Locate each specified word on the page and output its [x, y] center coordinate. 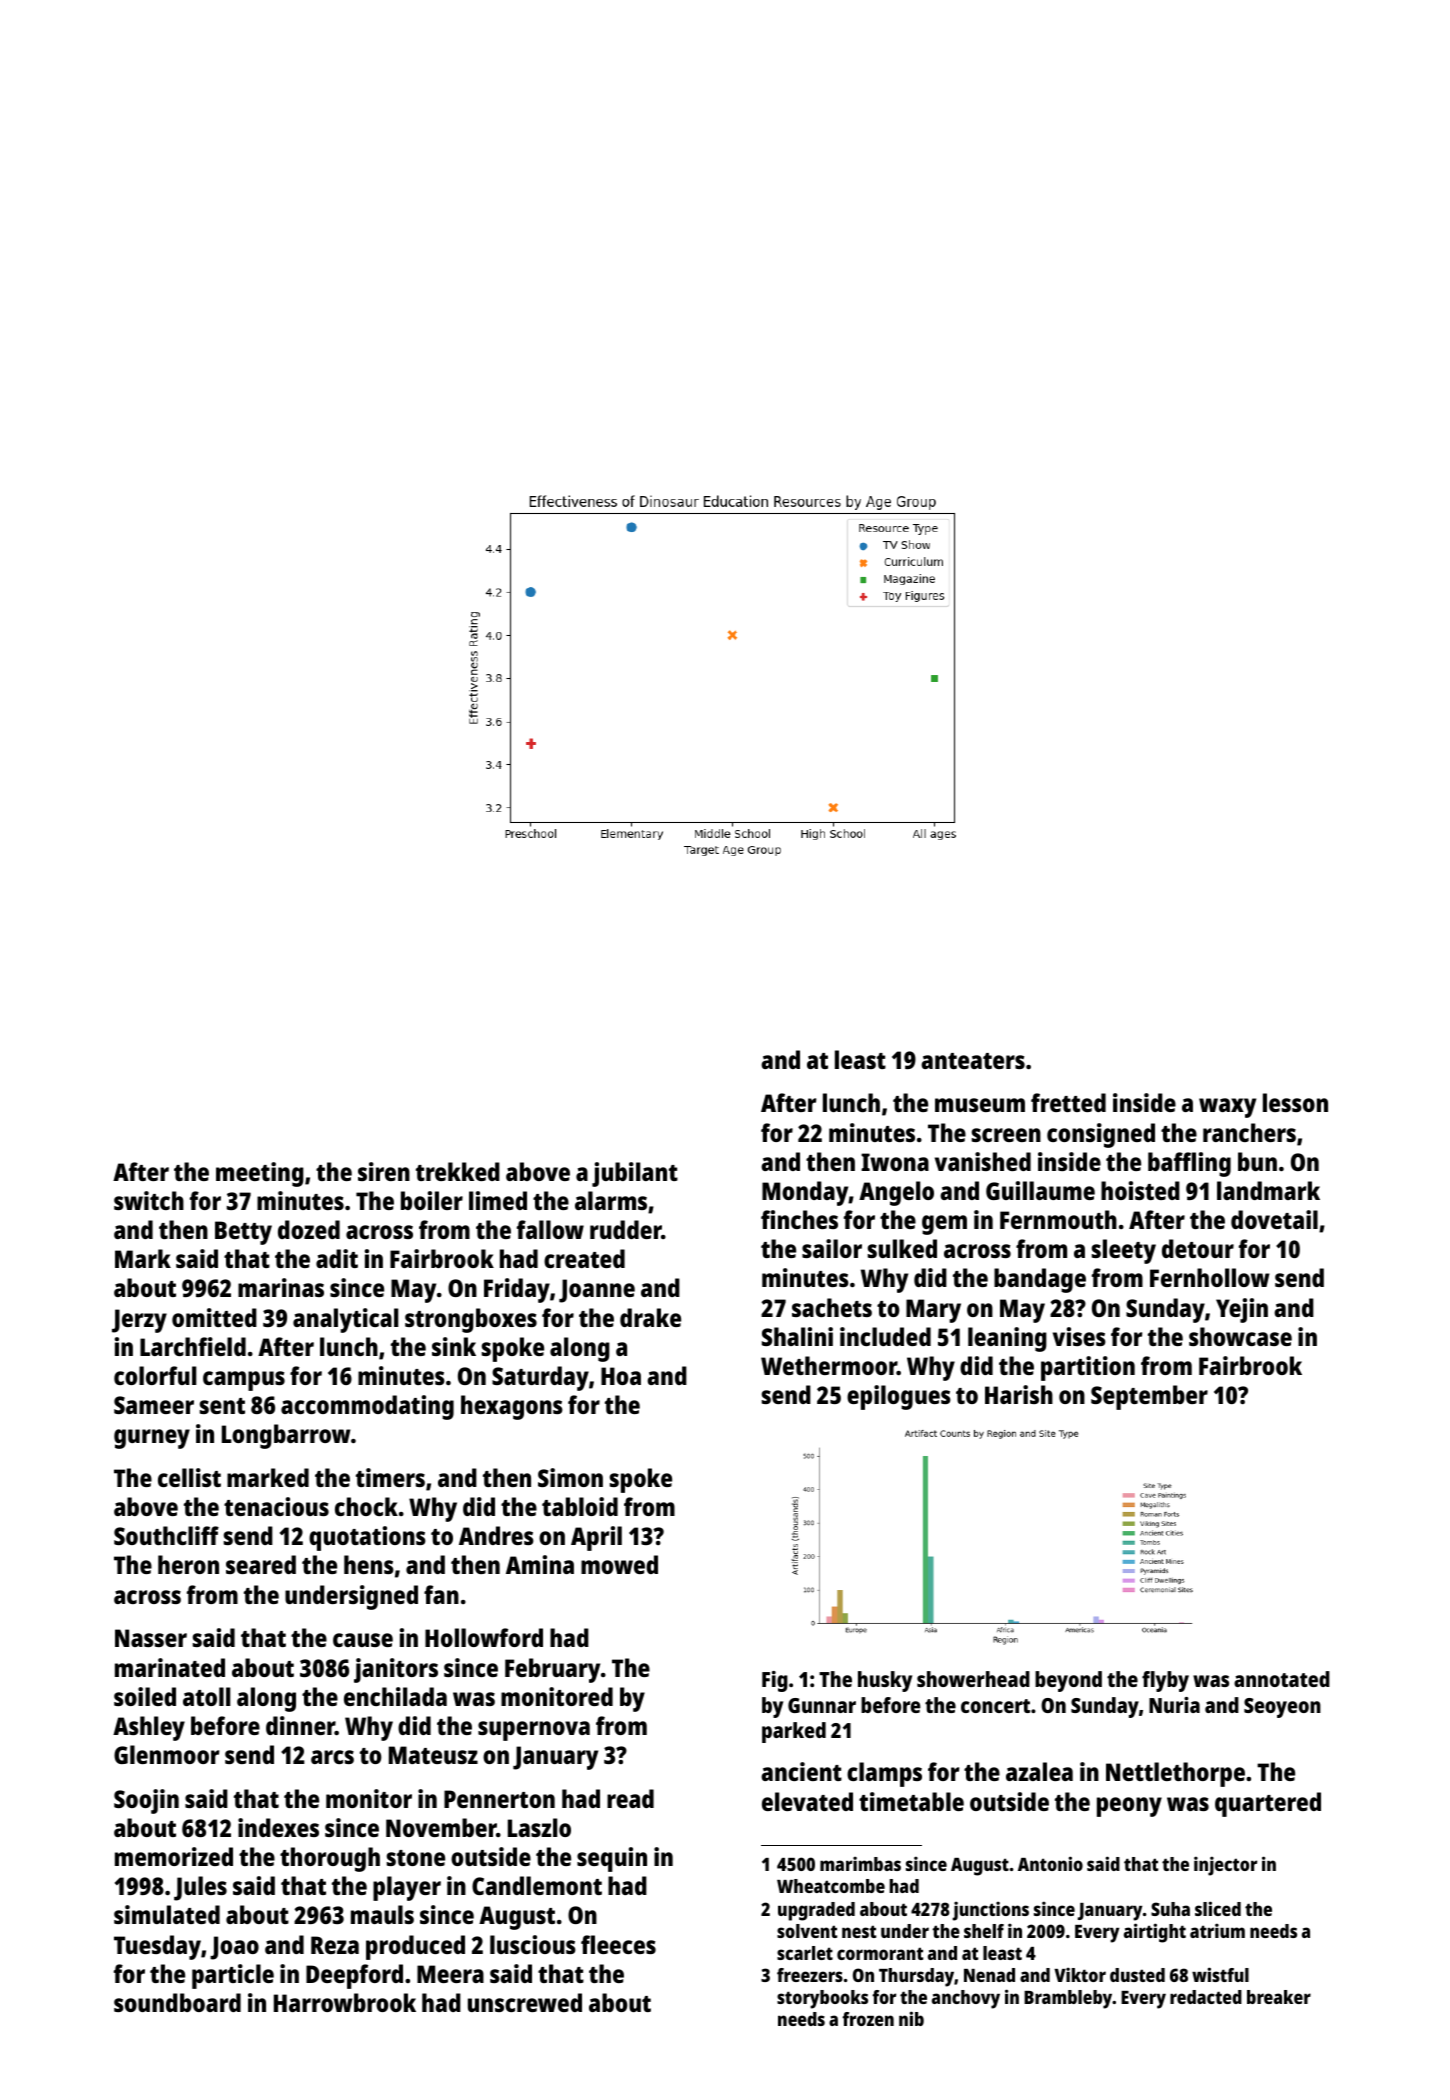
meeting [260, 1174]
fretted [1068, 1102]
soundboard [177, 2002]
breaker [1279, 1997]
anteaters [973, 1061]
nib [911, 2018]
